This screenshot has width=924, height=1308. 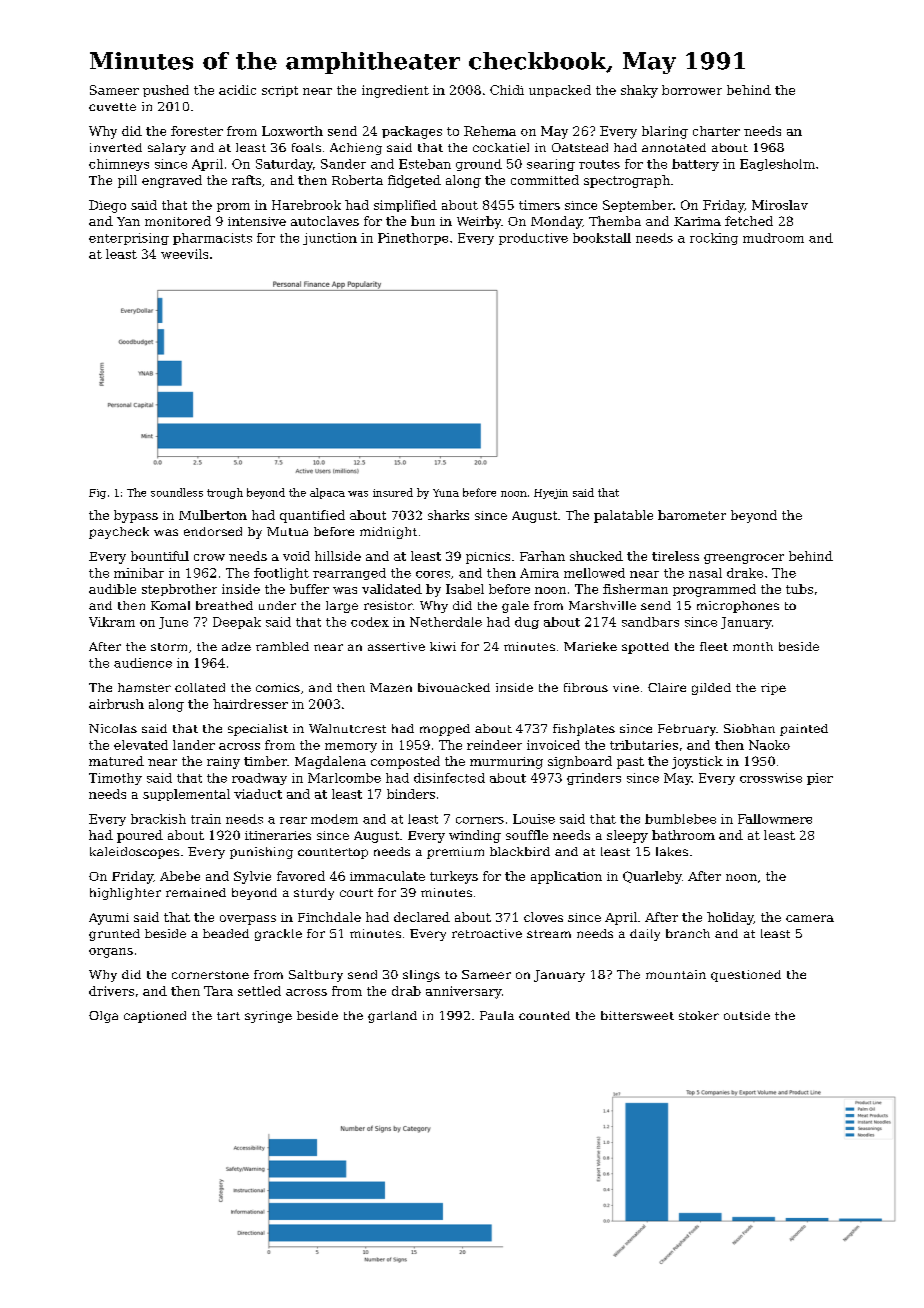 What do you see at coordinates (166, 91) in the screenshot?
I see `pushed` at bounding box center [166, 91].
